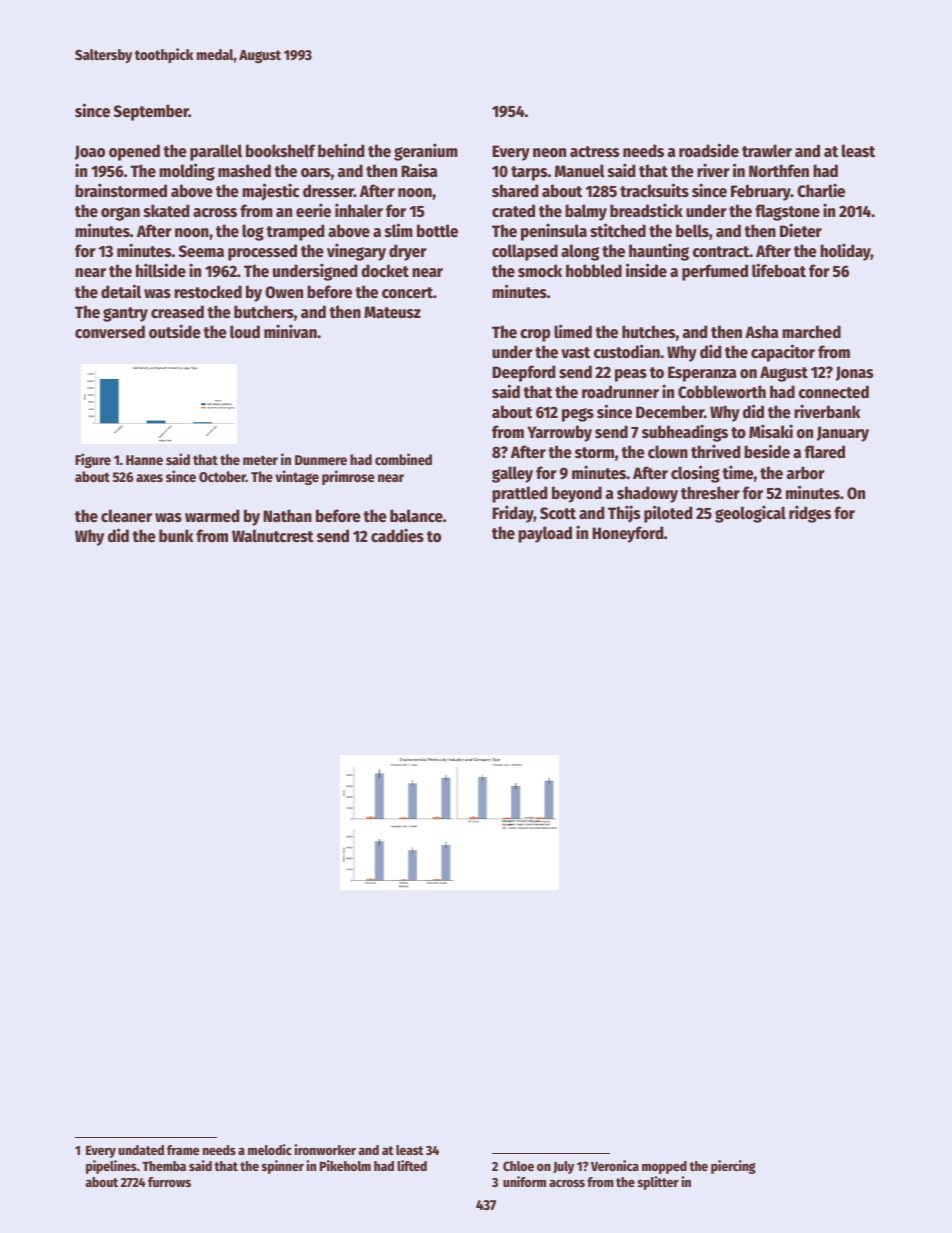 The image size is (952, 1233). I want to click on Themba, so click(164, 1166).
